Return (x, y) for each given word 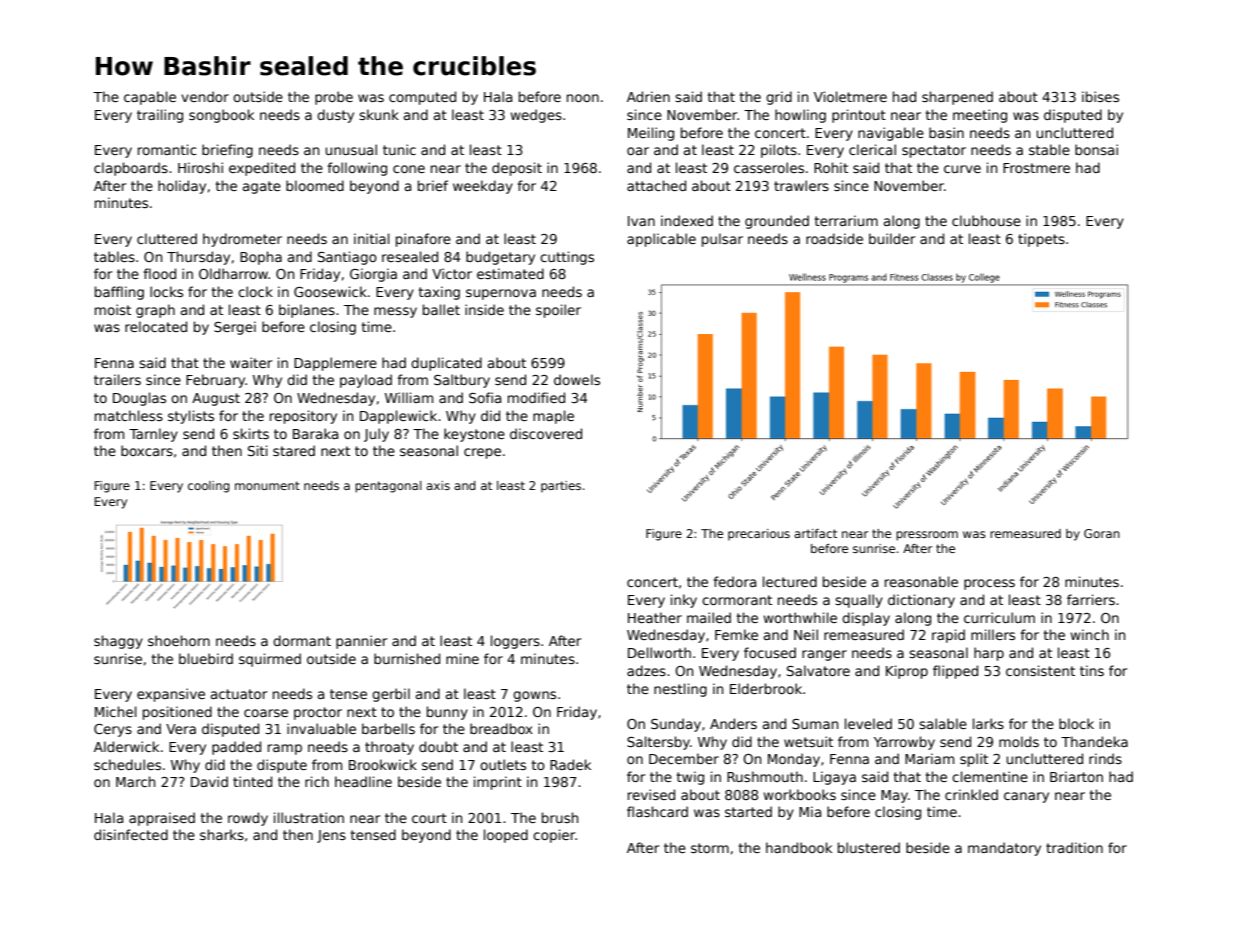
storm (710, 848)
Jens (331, 836)
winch (1089, 634)
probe (334, 98)
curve (962, 169)
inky (684, 601)
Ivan (641, 221)
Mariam (929, 758)
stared (294, 450)
